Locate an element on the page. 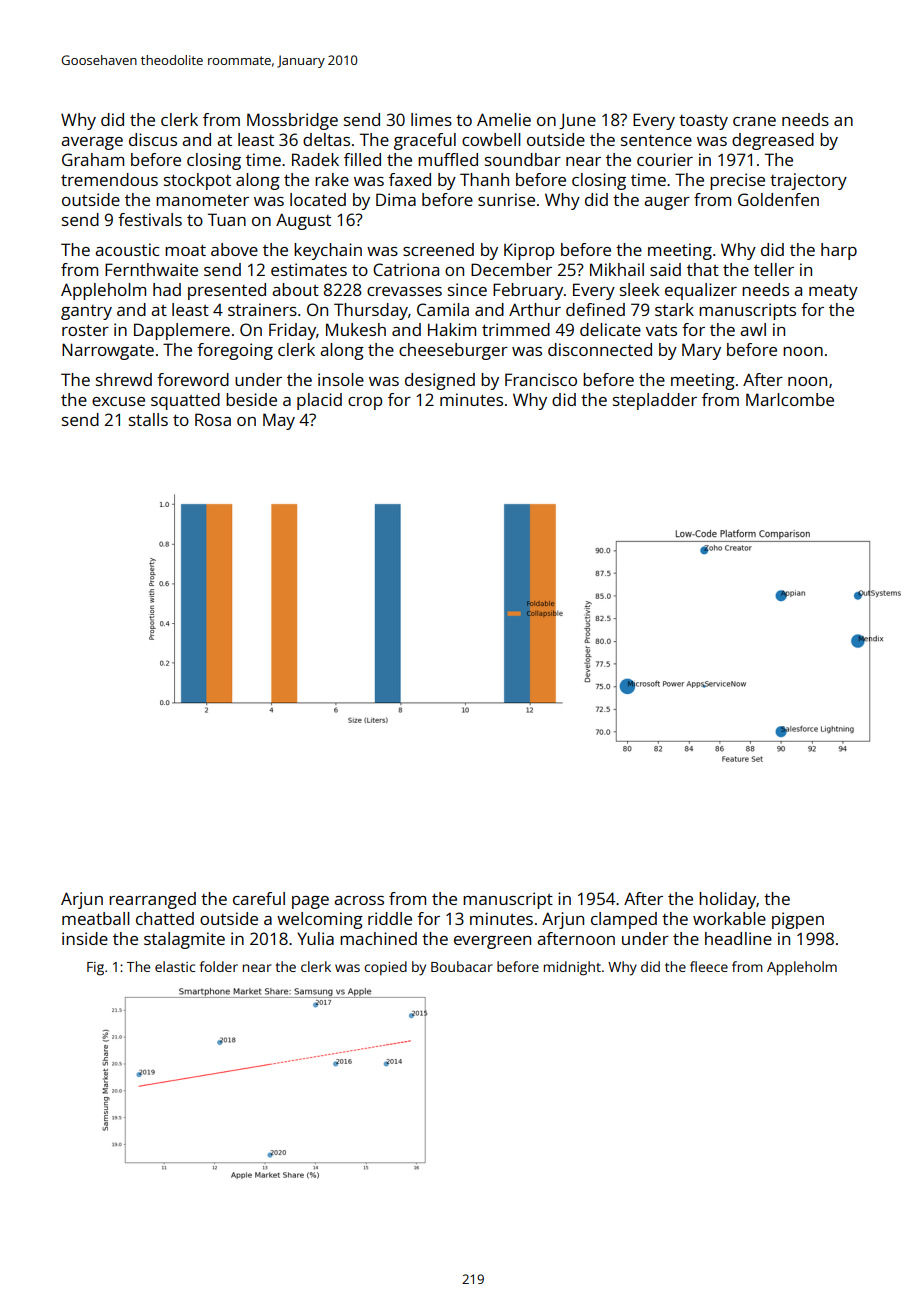 The width and height of the document is (924, 1308). stalls is located at coordinates (148, 419).
